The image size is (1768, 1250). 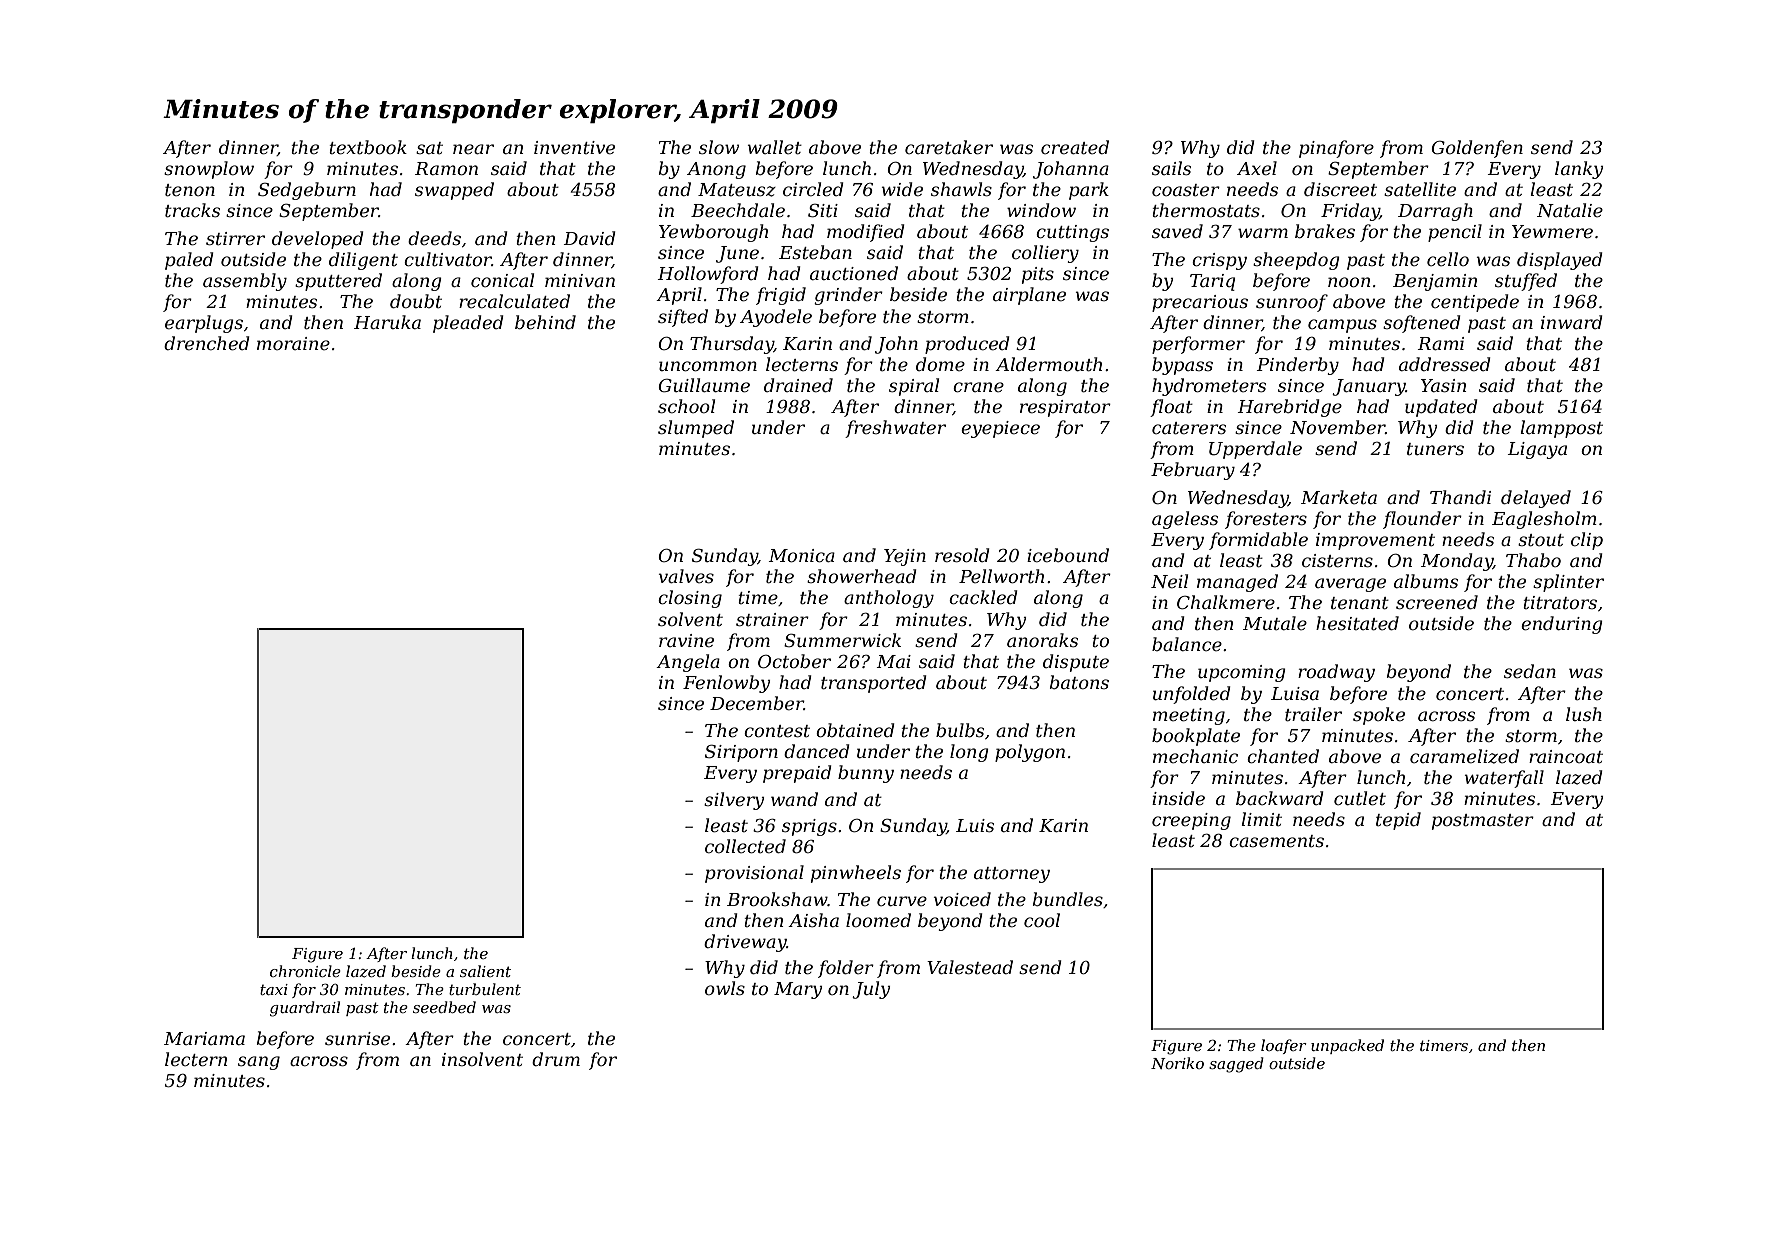 What do you see at coordinates (1337, 427) in the document?
I see `November` at bounding box center [1337, 427].
